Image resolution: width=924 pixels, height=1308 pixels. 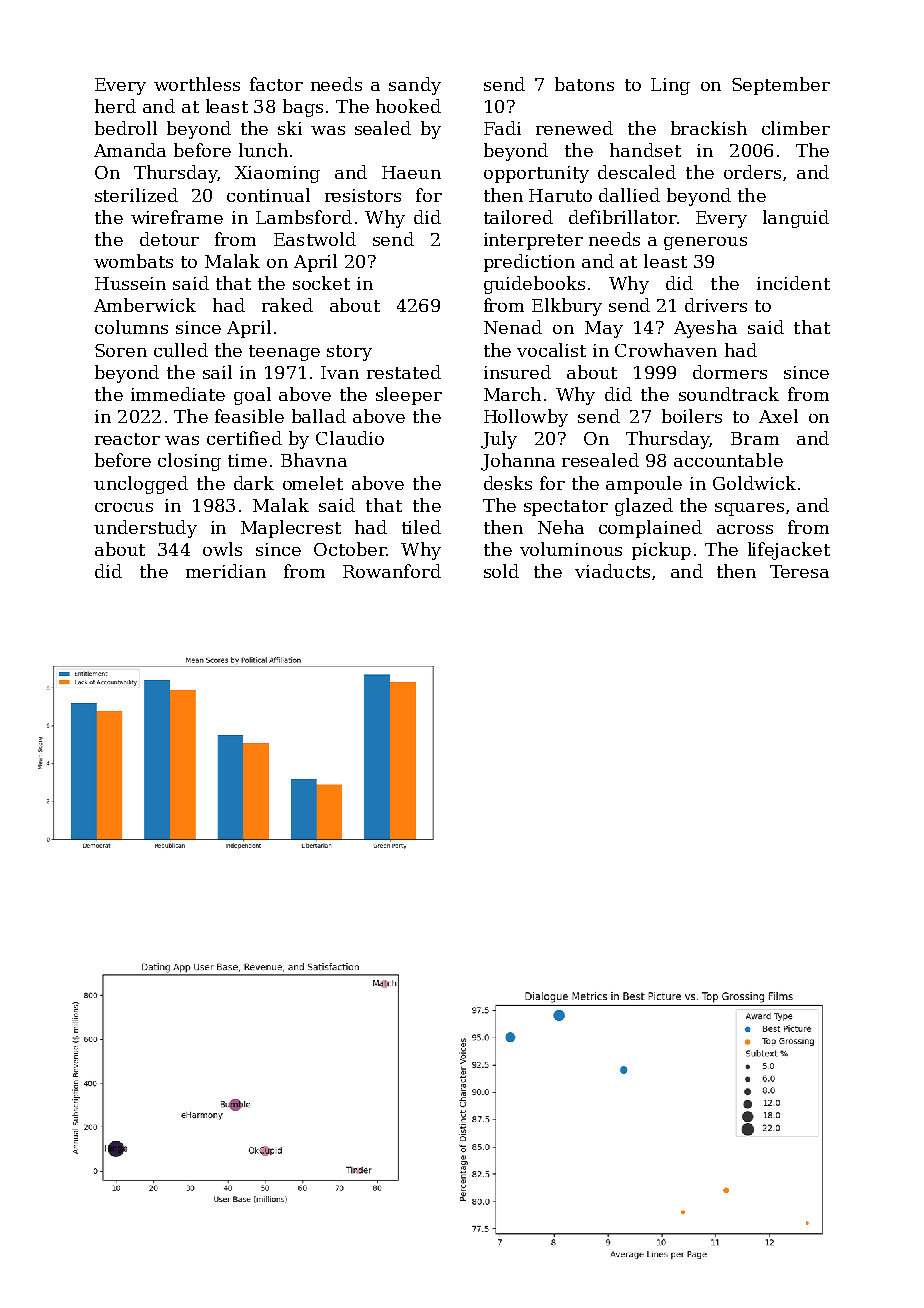 I want to click on batons, so click(x=584, y=84).
